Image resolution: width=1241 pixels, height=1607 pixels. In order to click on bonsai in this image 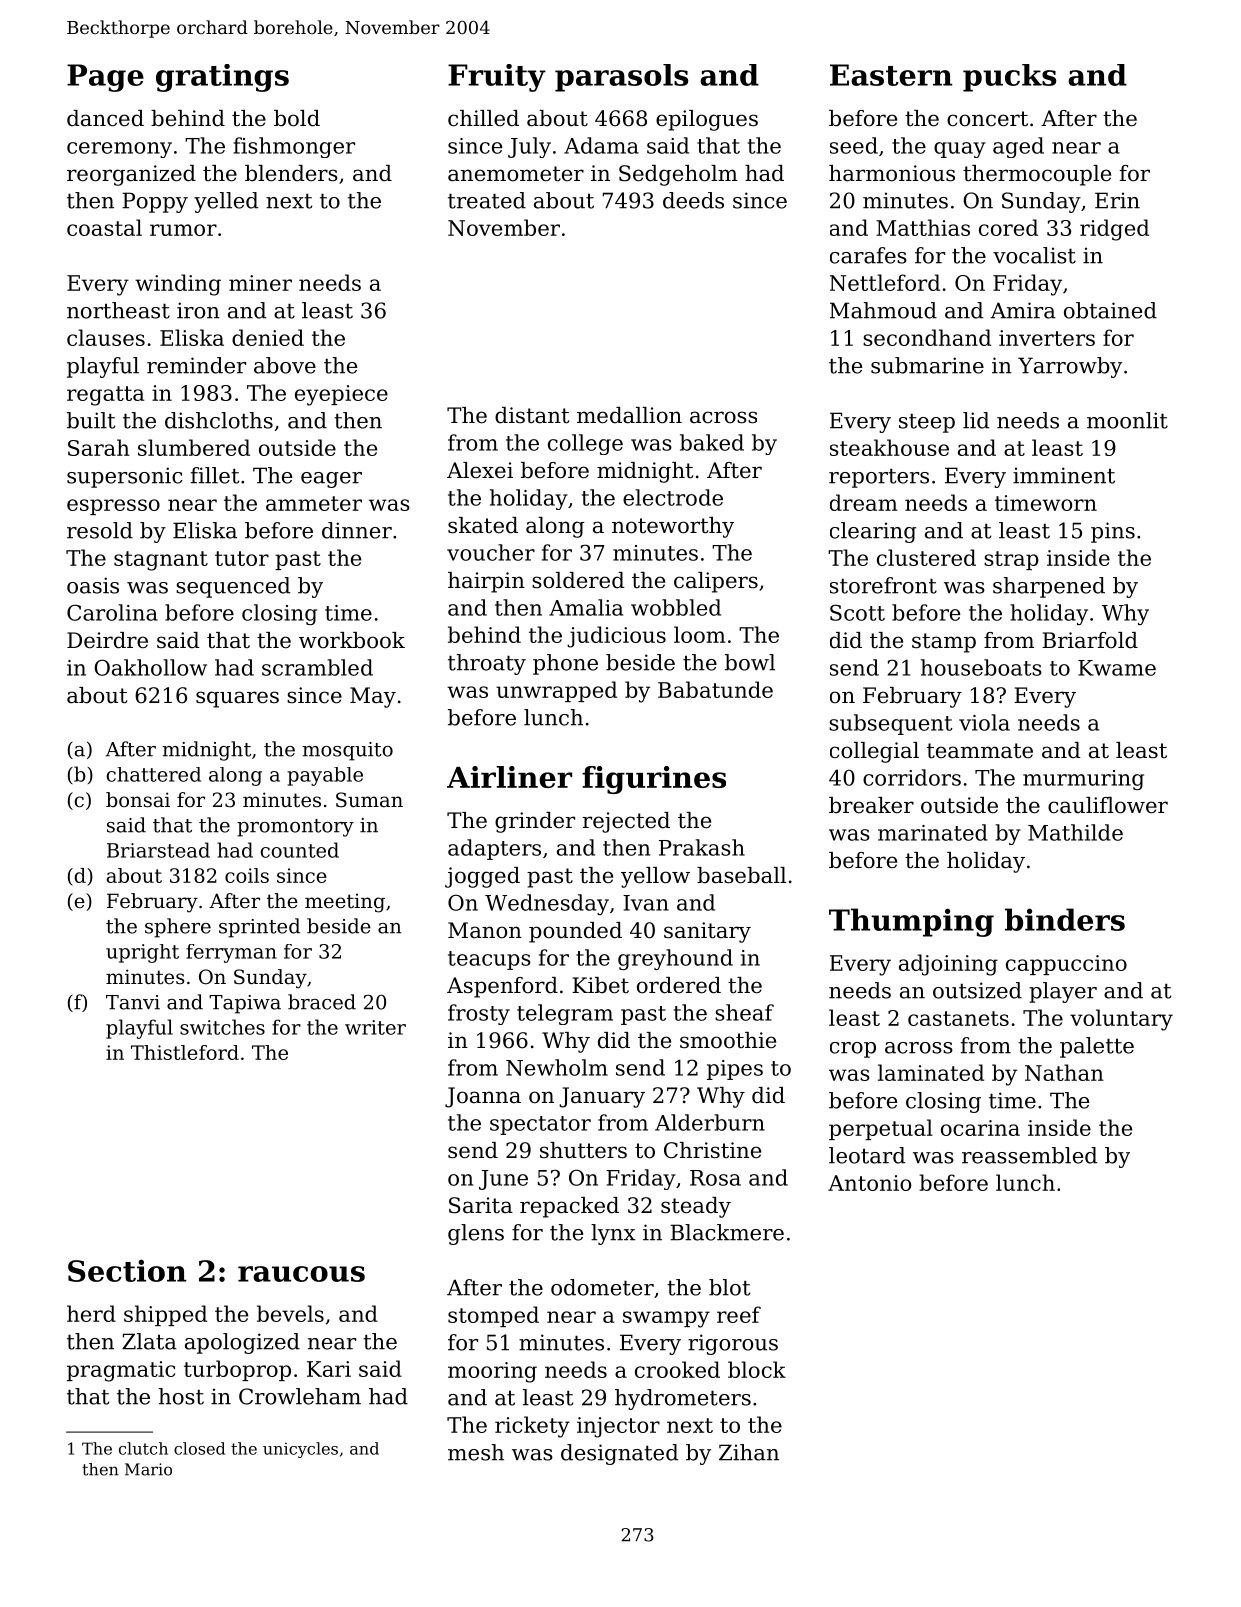, I will do `click(138, 800)`.
